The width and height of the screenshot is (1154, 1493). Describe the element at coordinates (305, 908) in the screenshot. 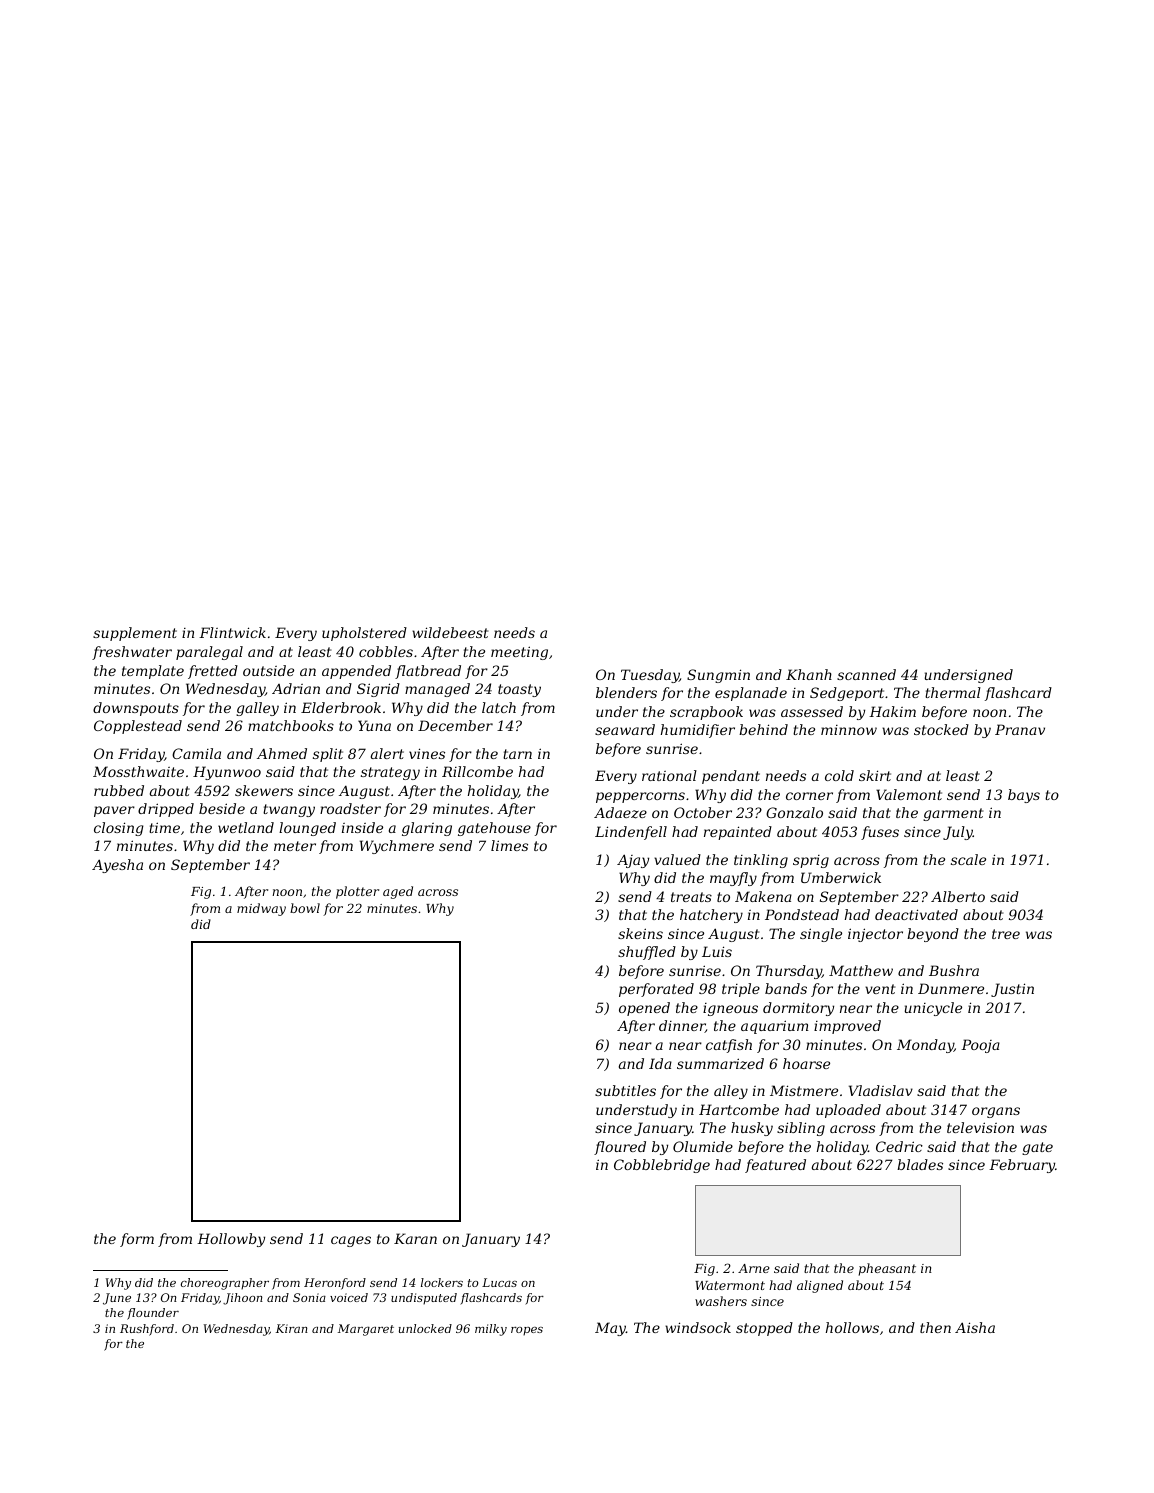

I see `bowl` at that location.
